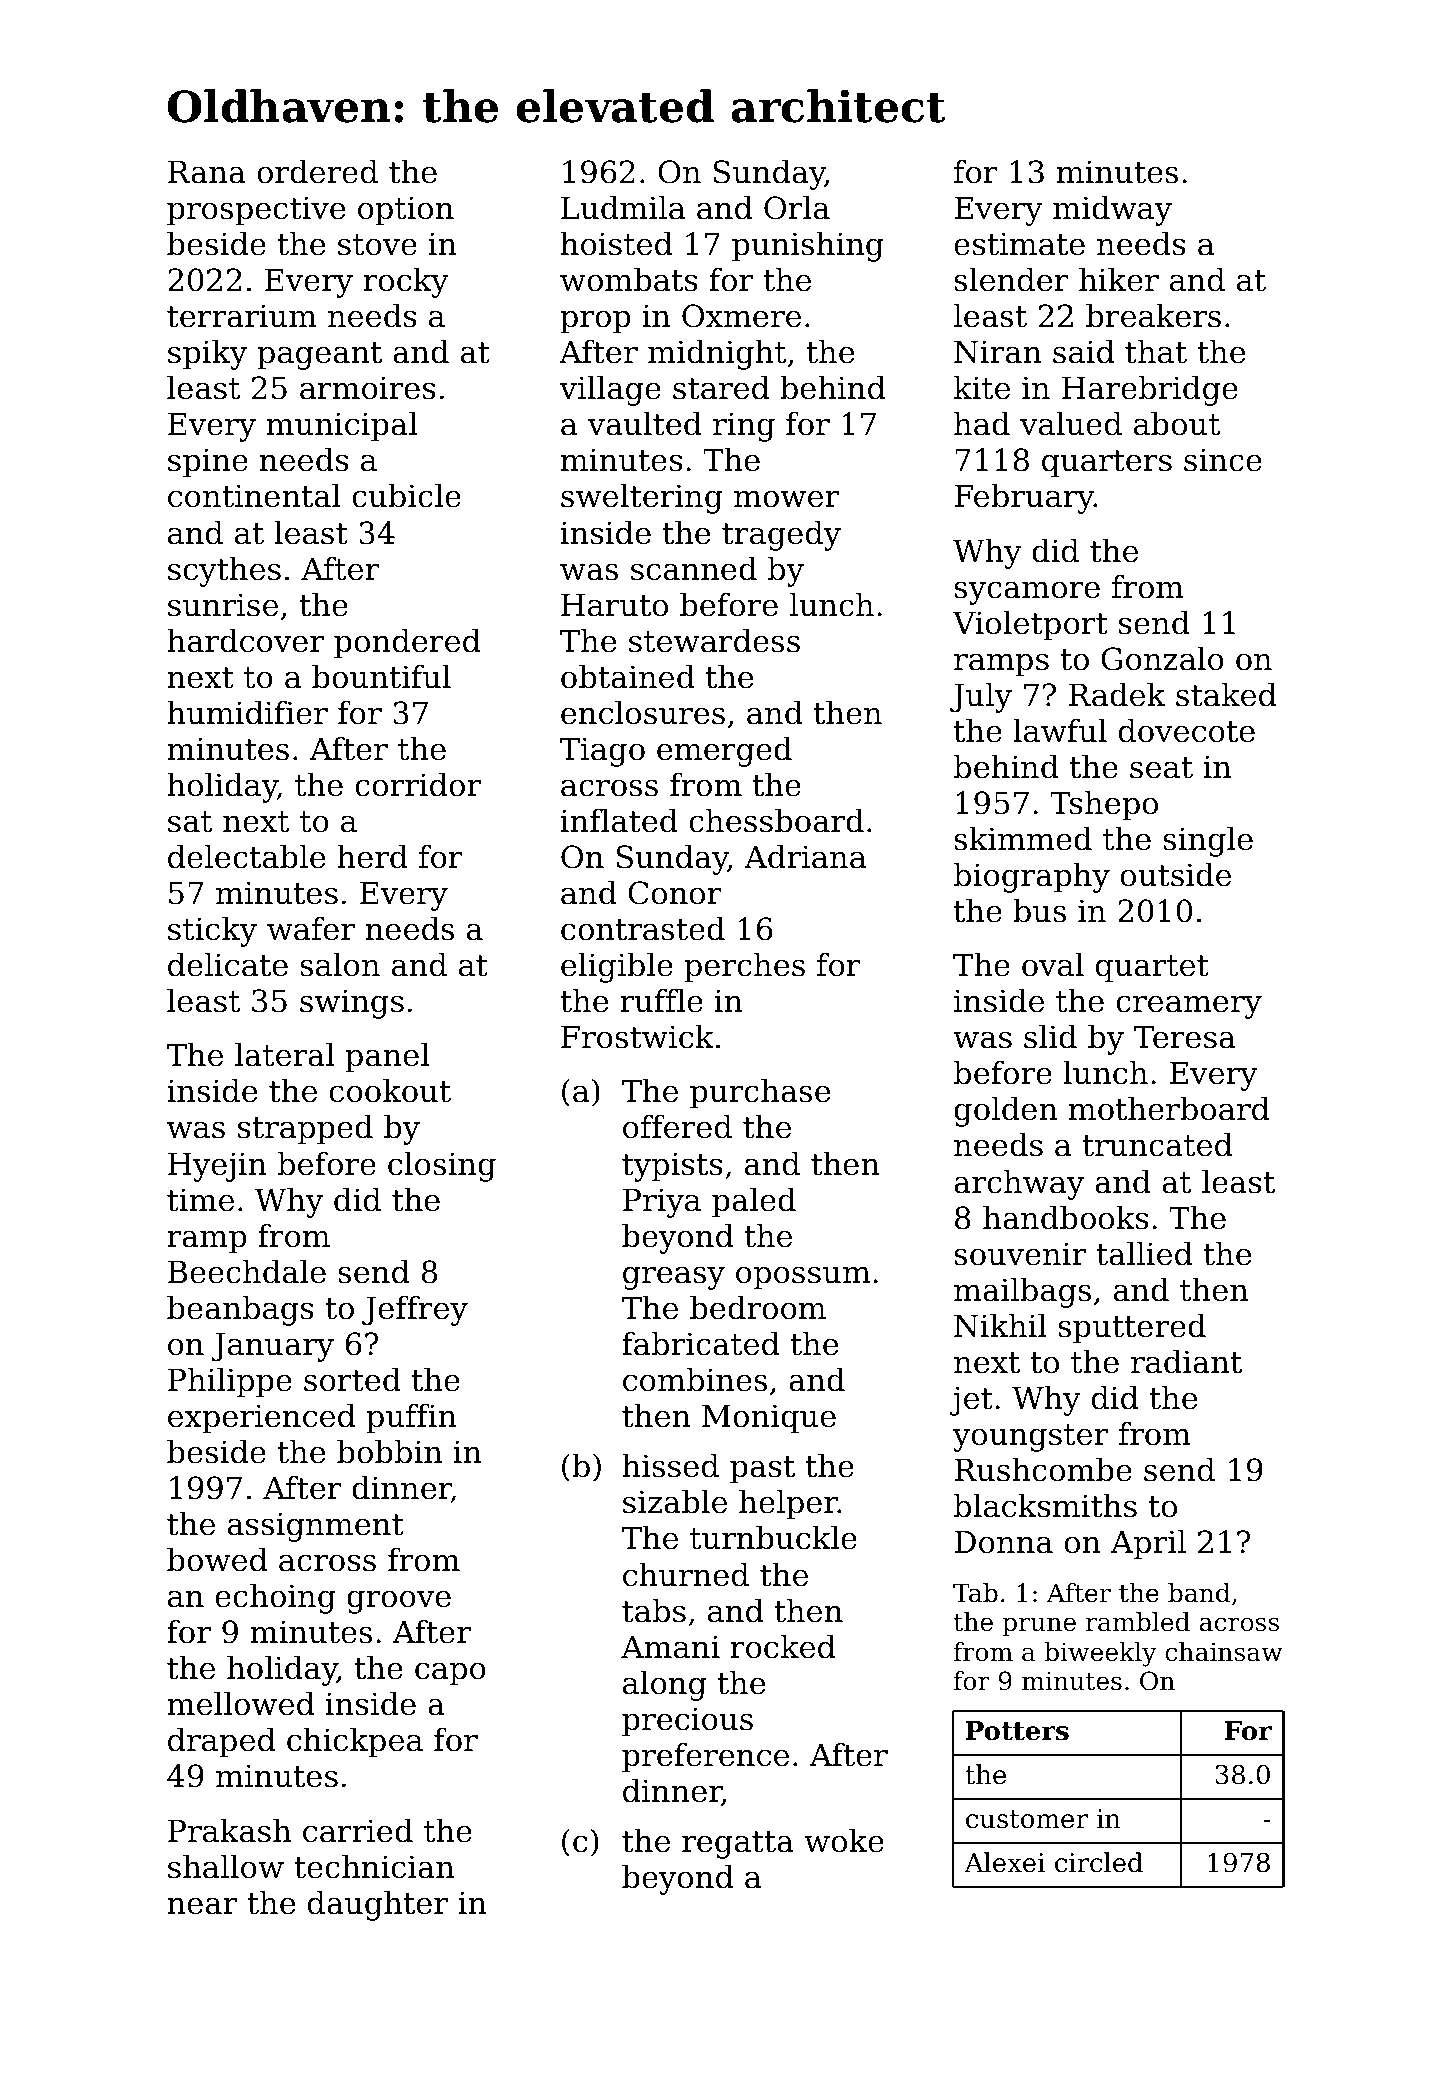  I want to click on emerged, so click(724, 752).
